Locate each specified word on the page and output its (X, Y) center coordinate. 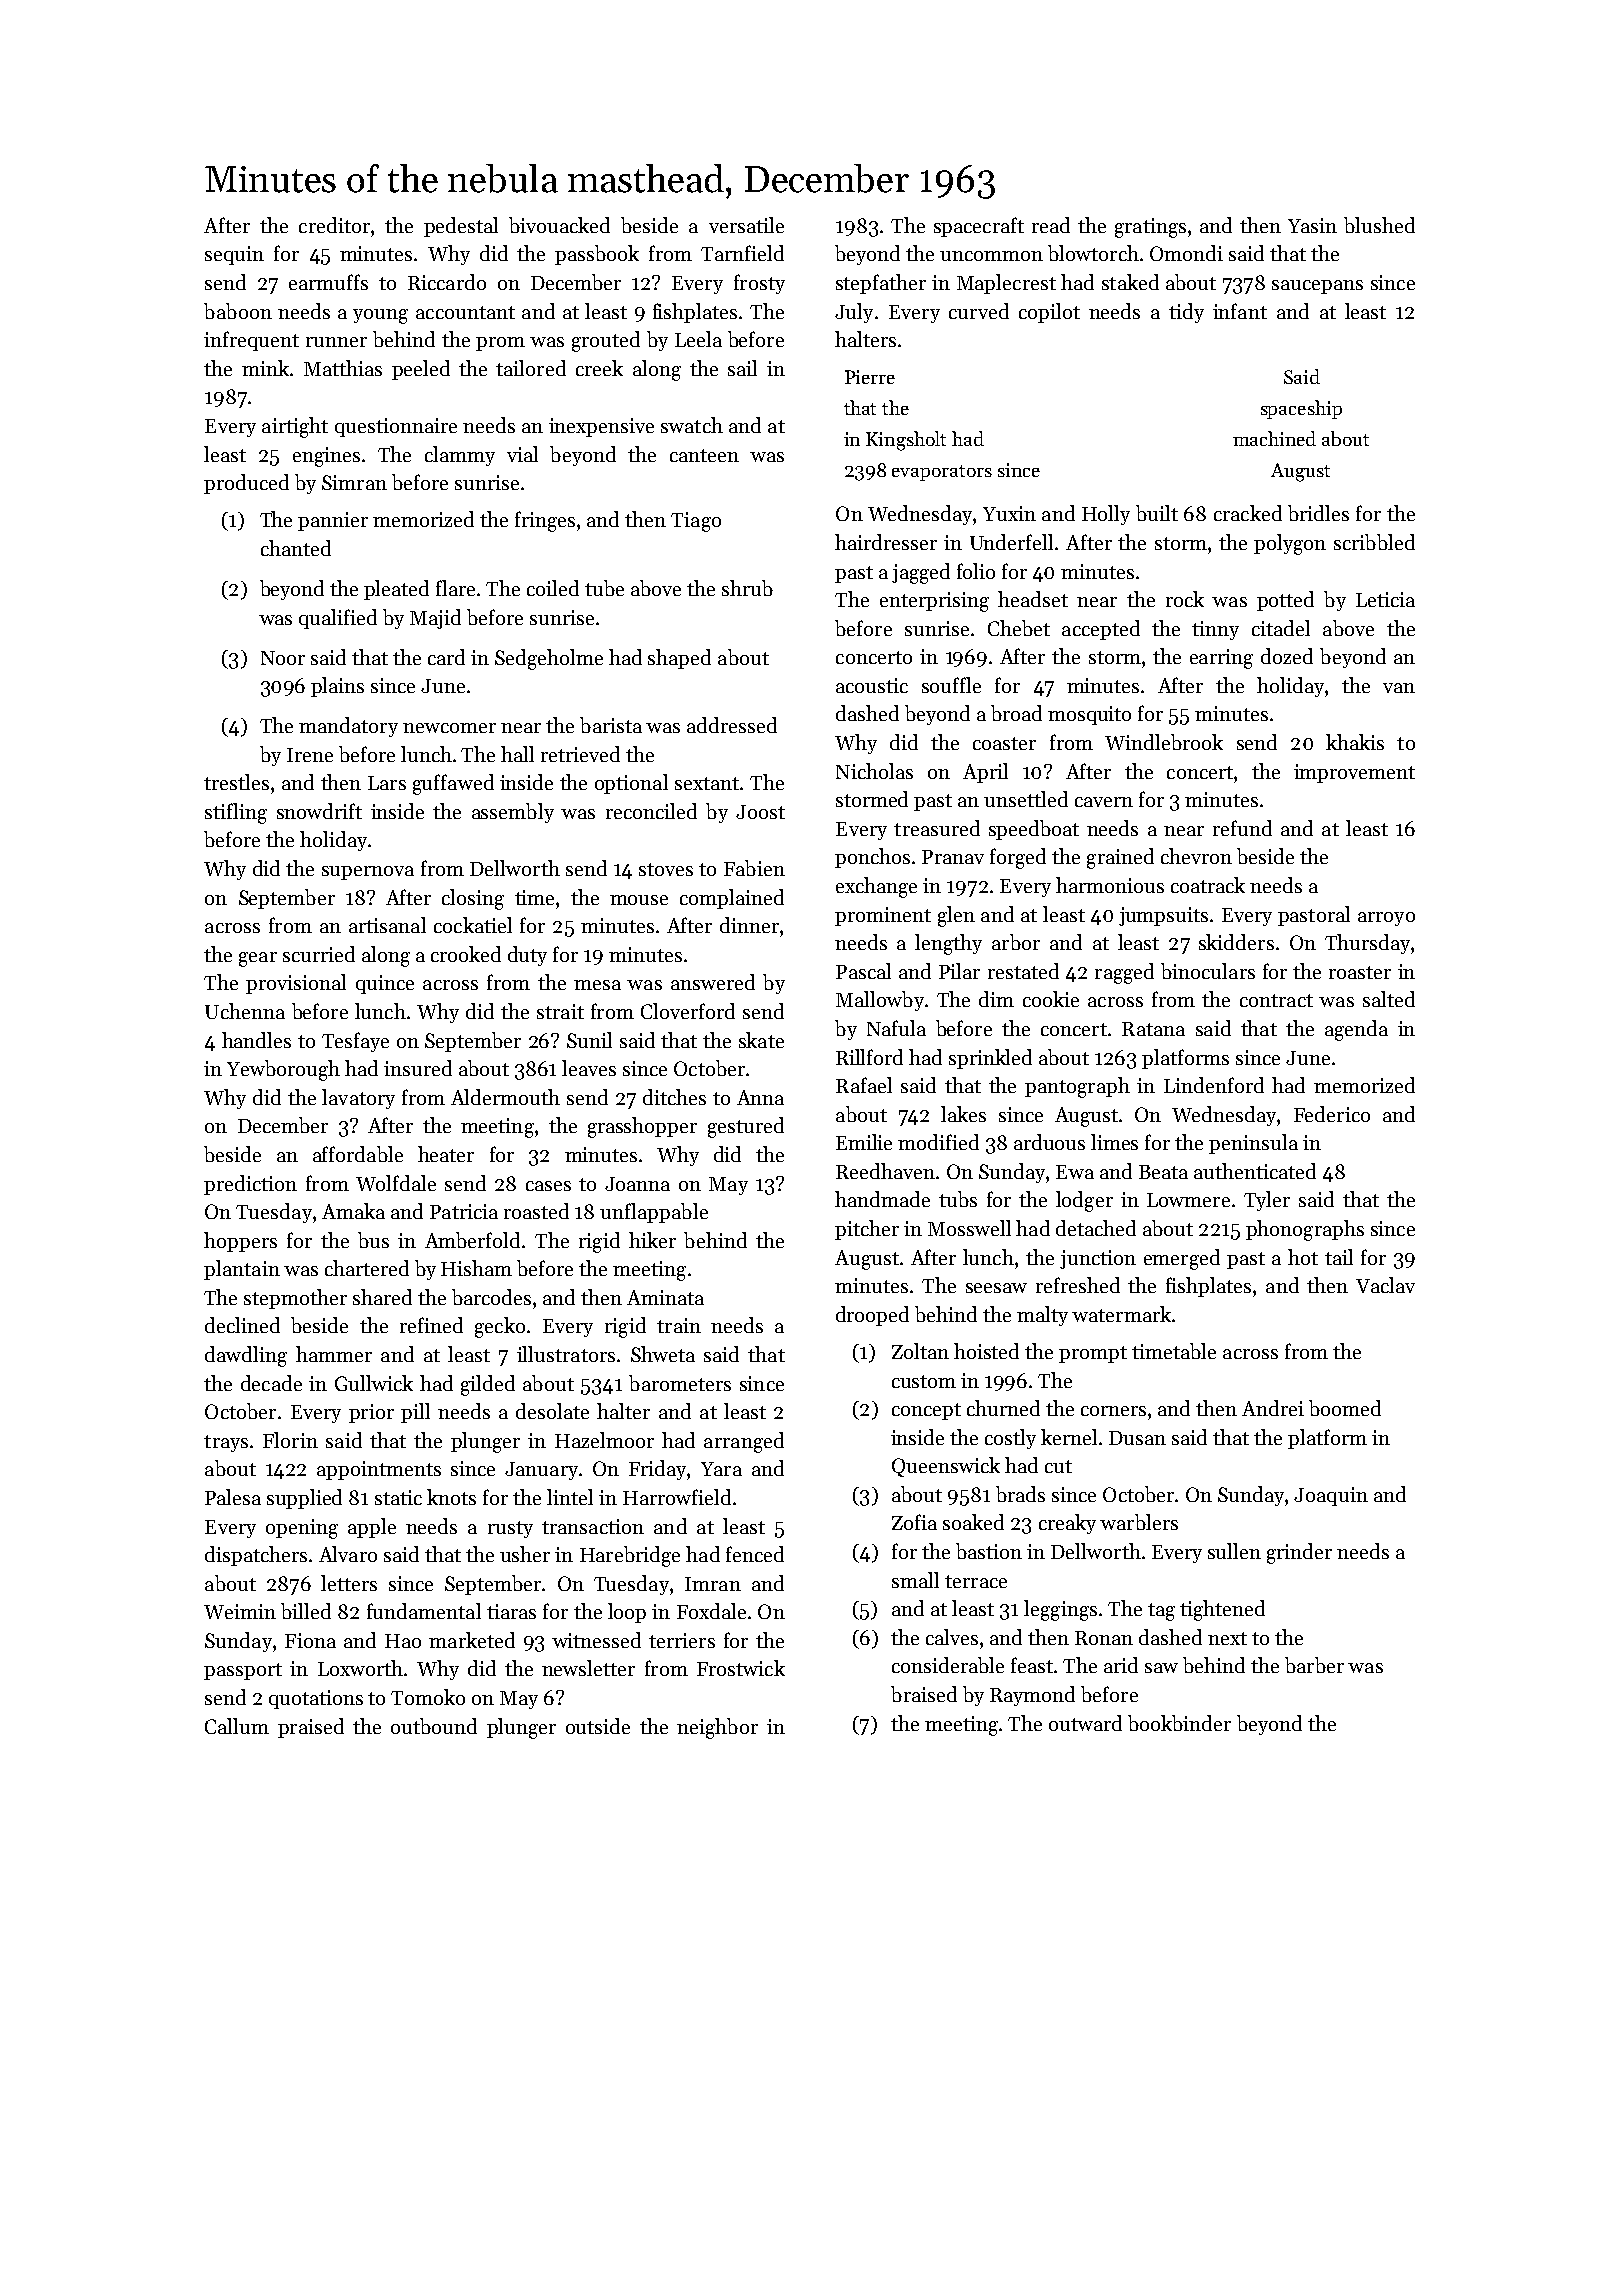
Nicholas (874, 771)
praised (311, 1728)
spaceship (1301, 409)
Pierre (870, 377)
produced (246, 484)
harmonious (1110, 885)
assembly (513, 813)
